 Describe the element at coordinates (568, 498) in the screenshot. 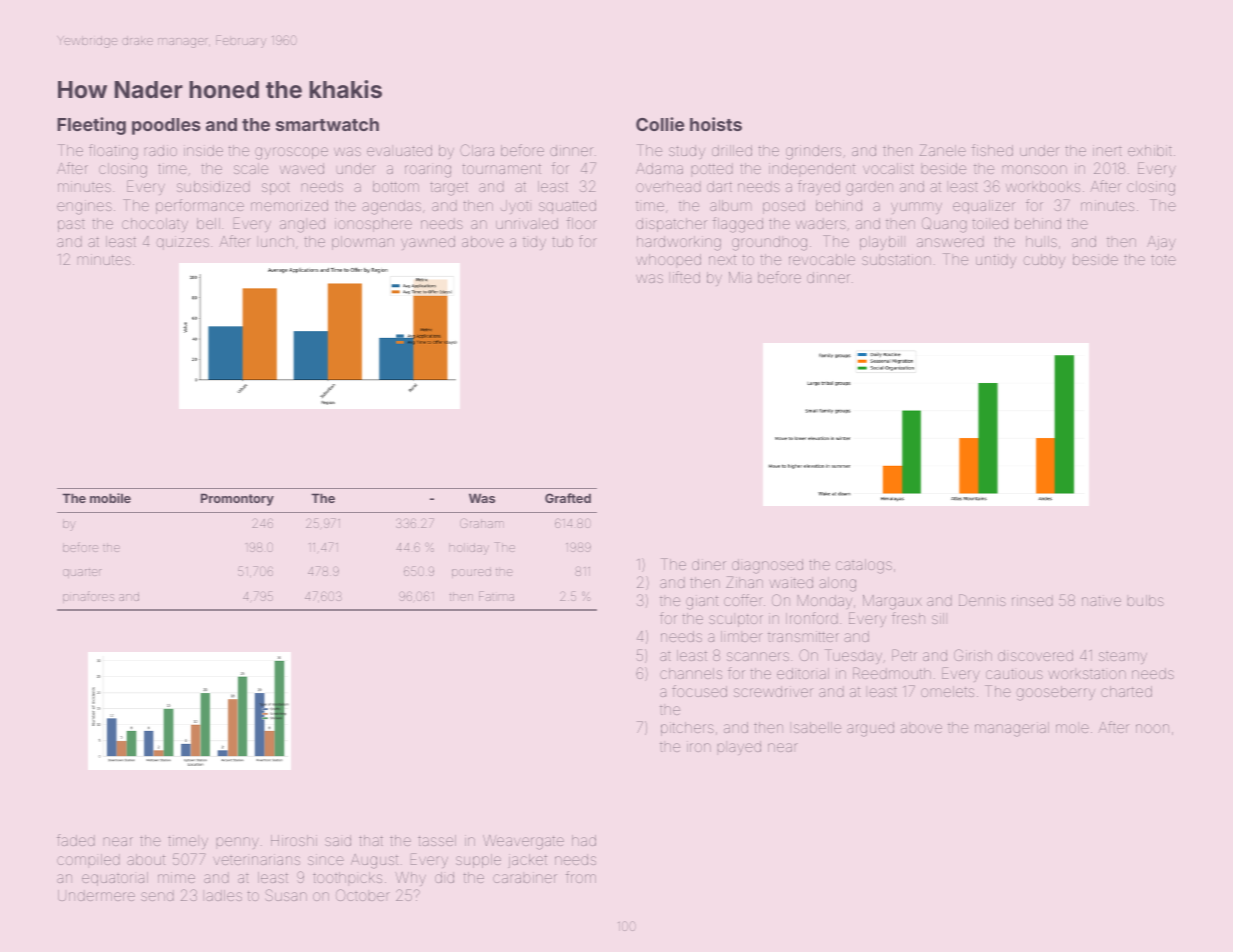

I see `Grafted` at that location.
